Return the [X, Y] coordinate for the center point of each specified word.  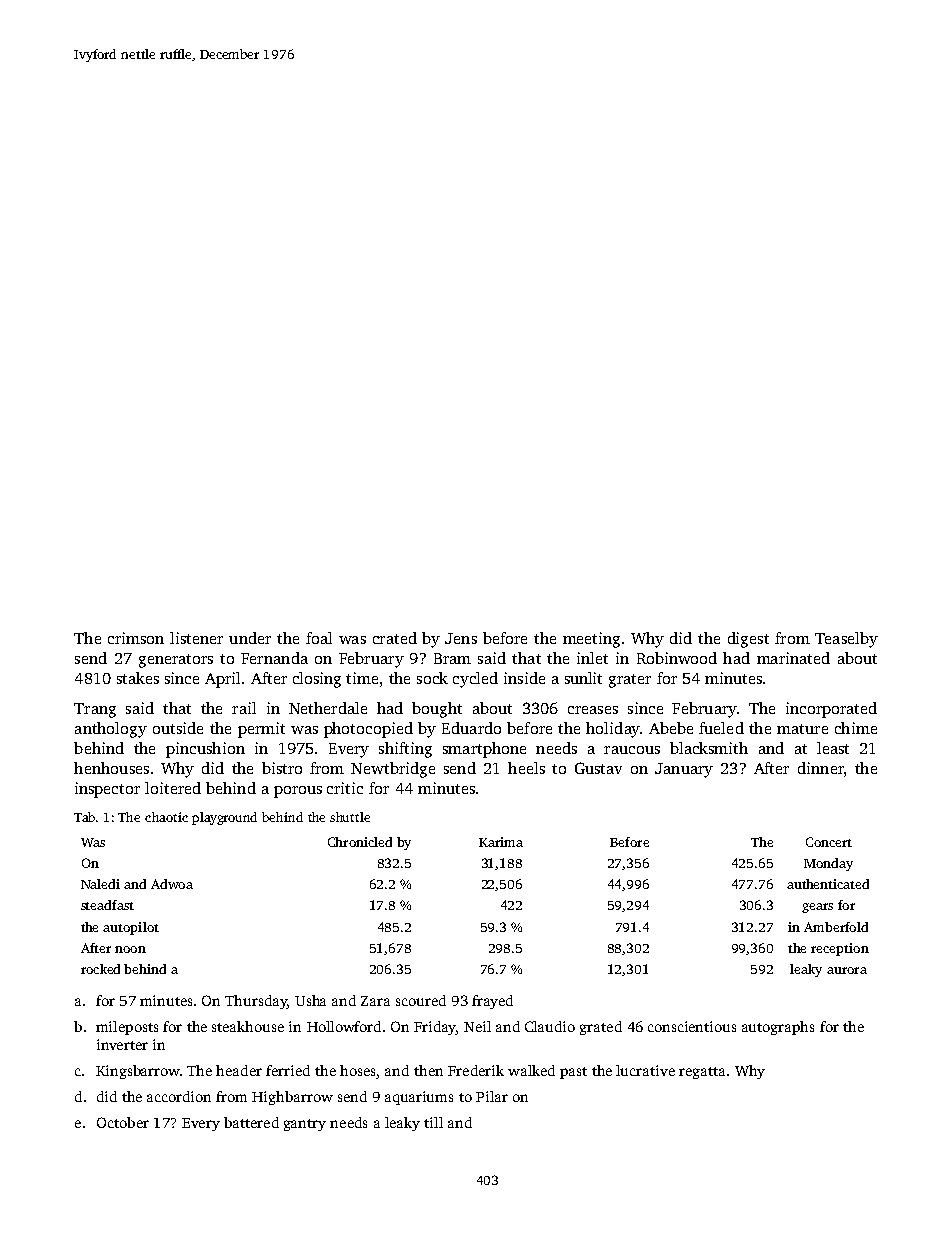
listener [196, 638]
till [433, 1122]
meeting [591, 640]
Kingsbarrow [138, 1072]
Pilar [492, 1096]
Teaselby [846, 640]
